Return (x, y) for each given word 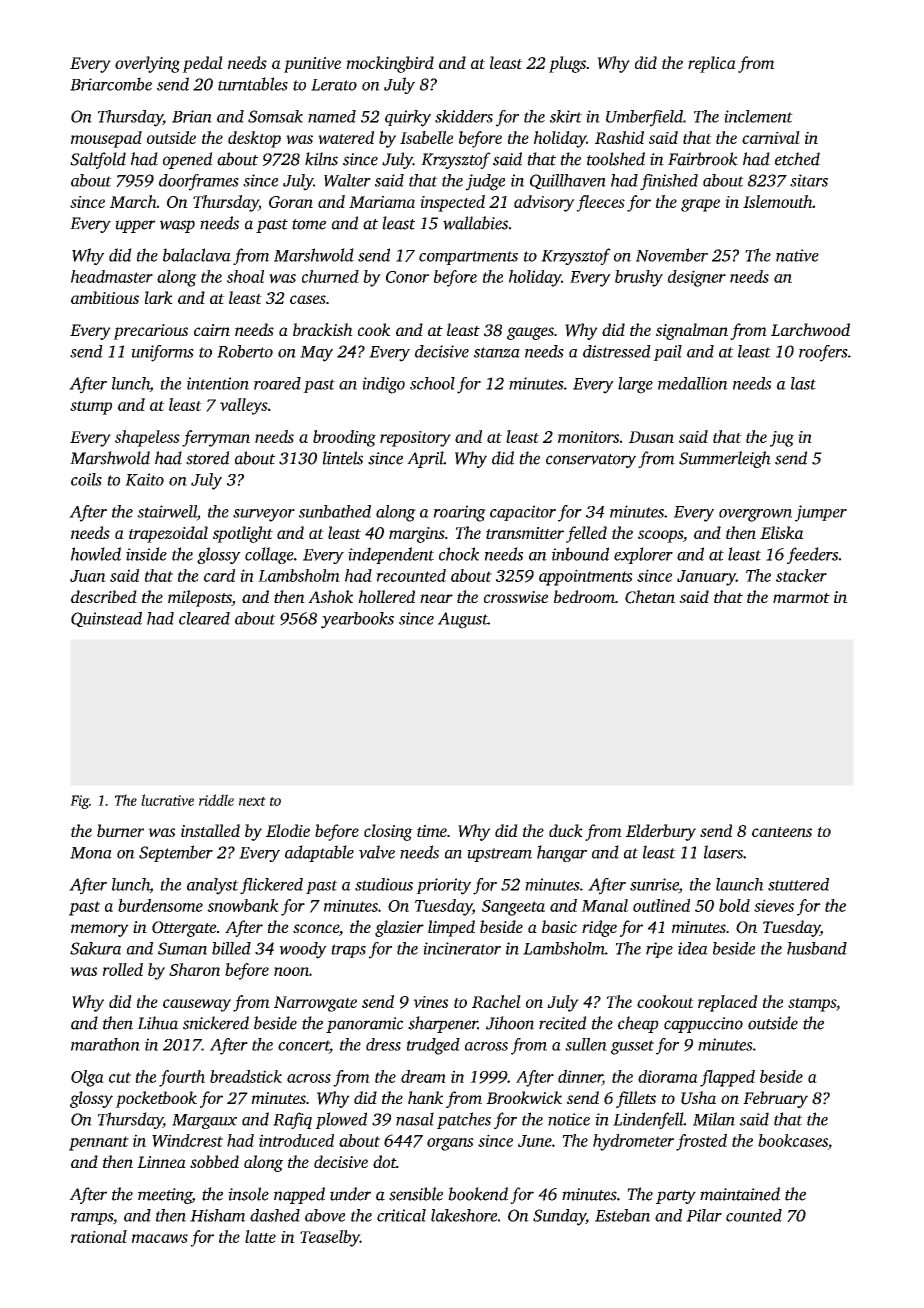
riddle (216, 800)
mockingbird (390, 64)
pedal (202, 64)
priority (443, 886)
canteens (782, 832)
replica (712, 64)
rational (99, 1236)
